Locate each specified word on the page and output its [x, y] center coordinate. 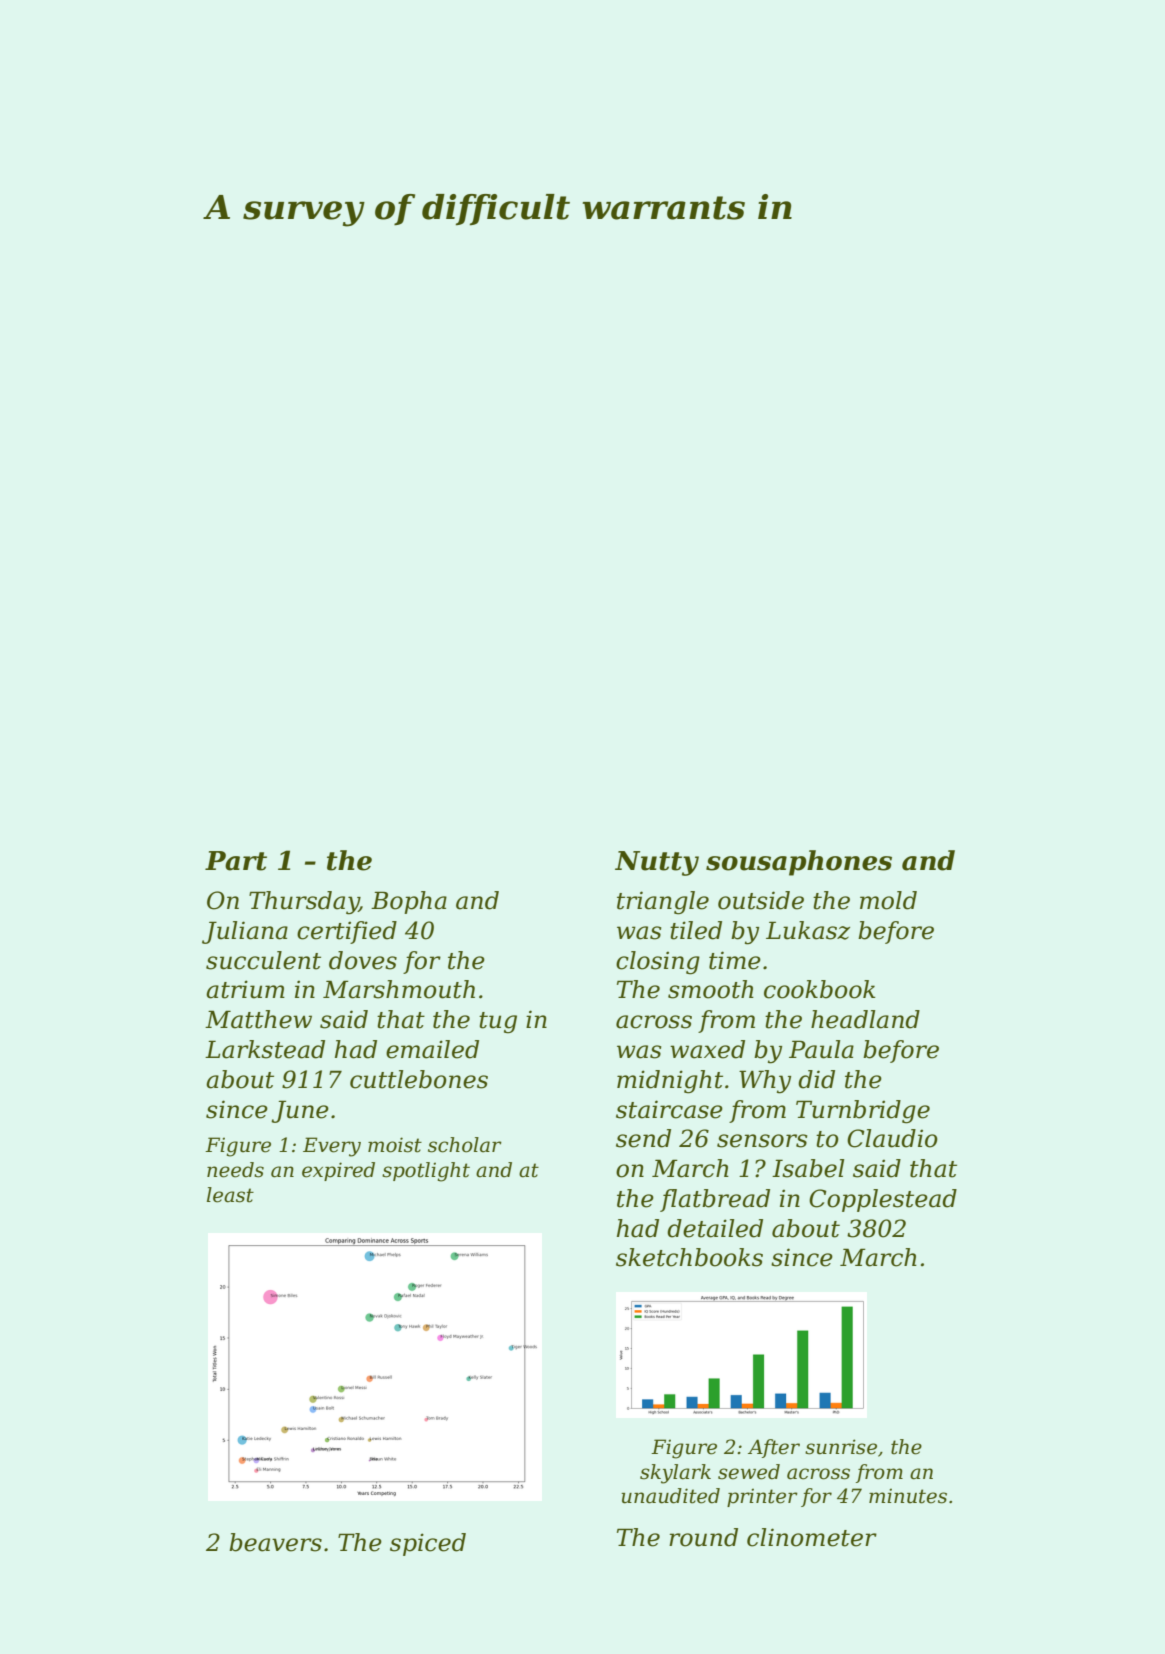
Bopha [409, 902]
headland [865, 1019]
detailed [715, 1228]
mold [888, 900]
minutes [908, 1496]
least [230, 1195]
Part [236, 861]
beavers [275, 1542]
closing [658, 963]
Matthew [258, 1019]
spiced [428, 1544]
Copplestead [883, 1200]
